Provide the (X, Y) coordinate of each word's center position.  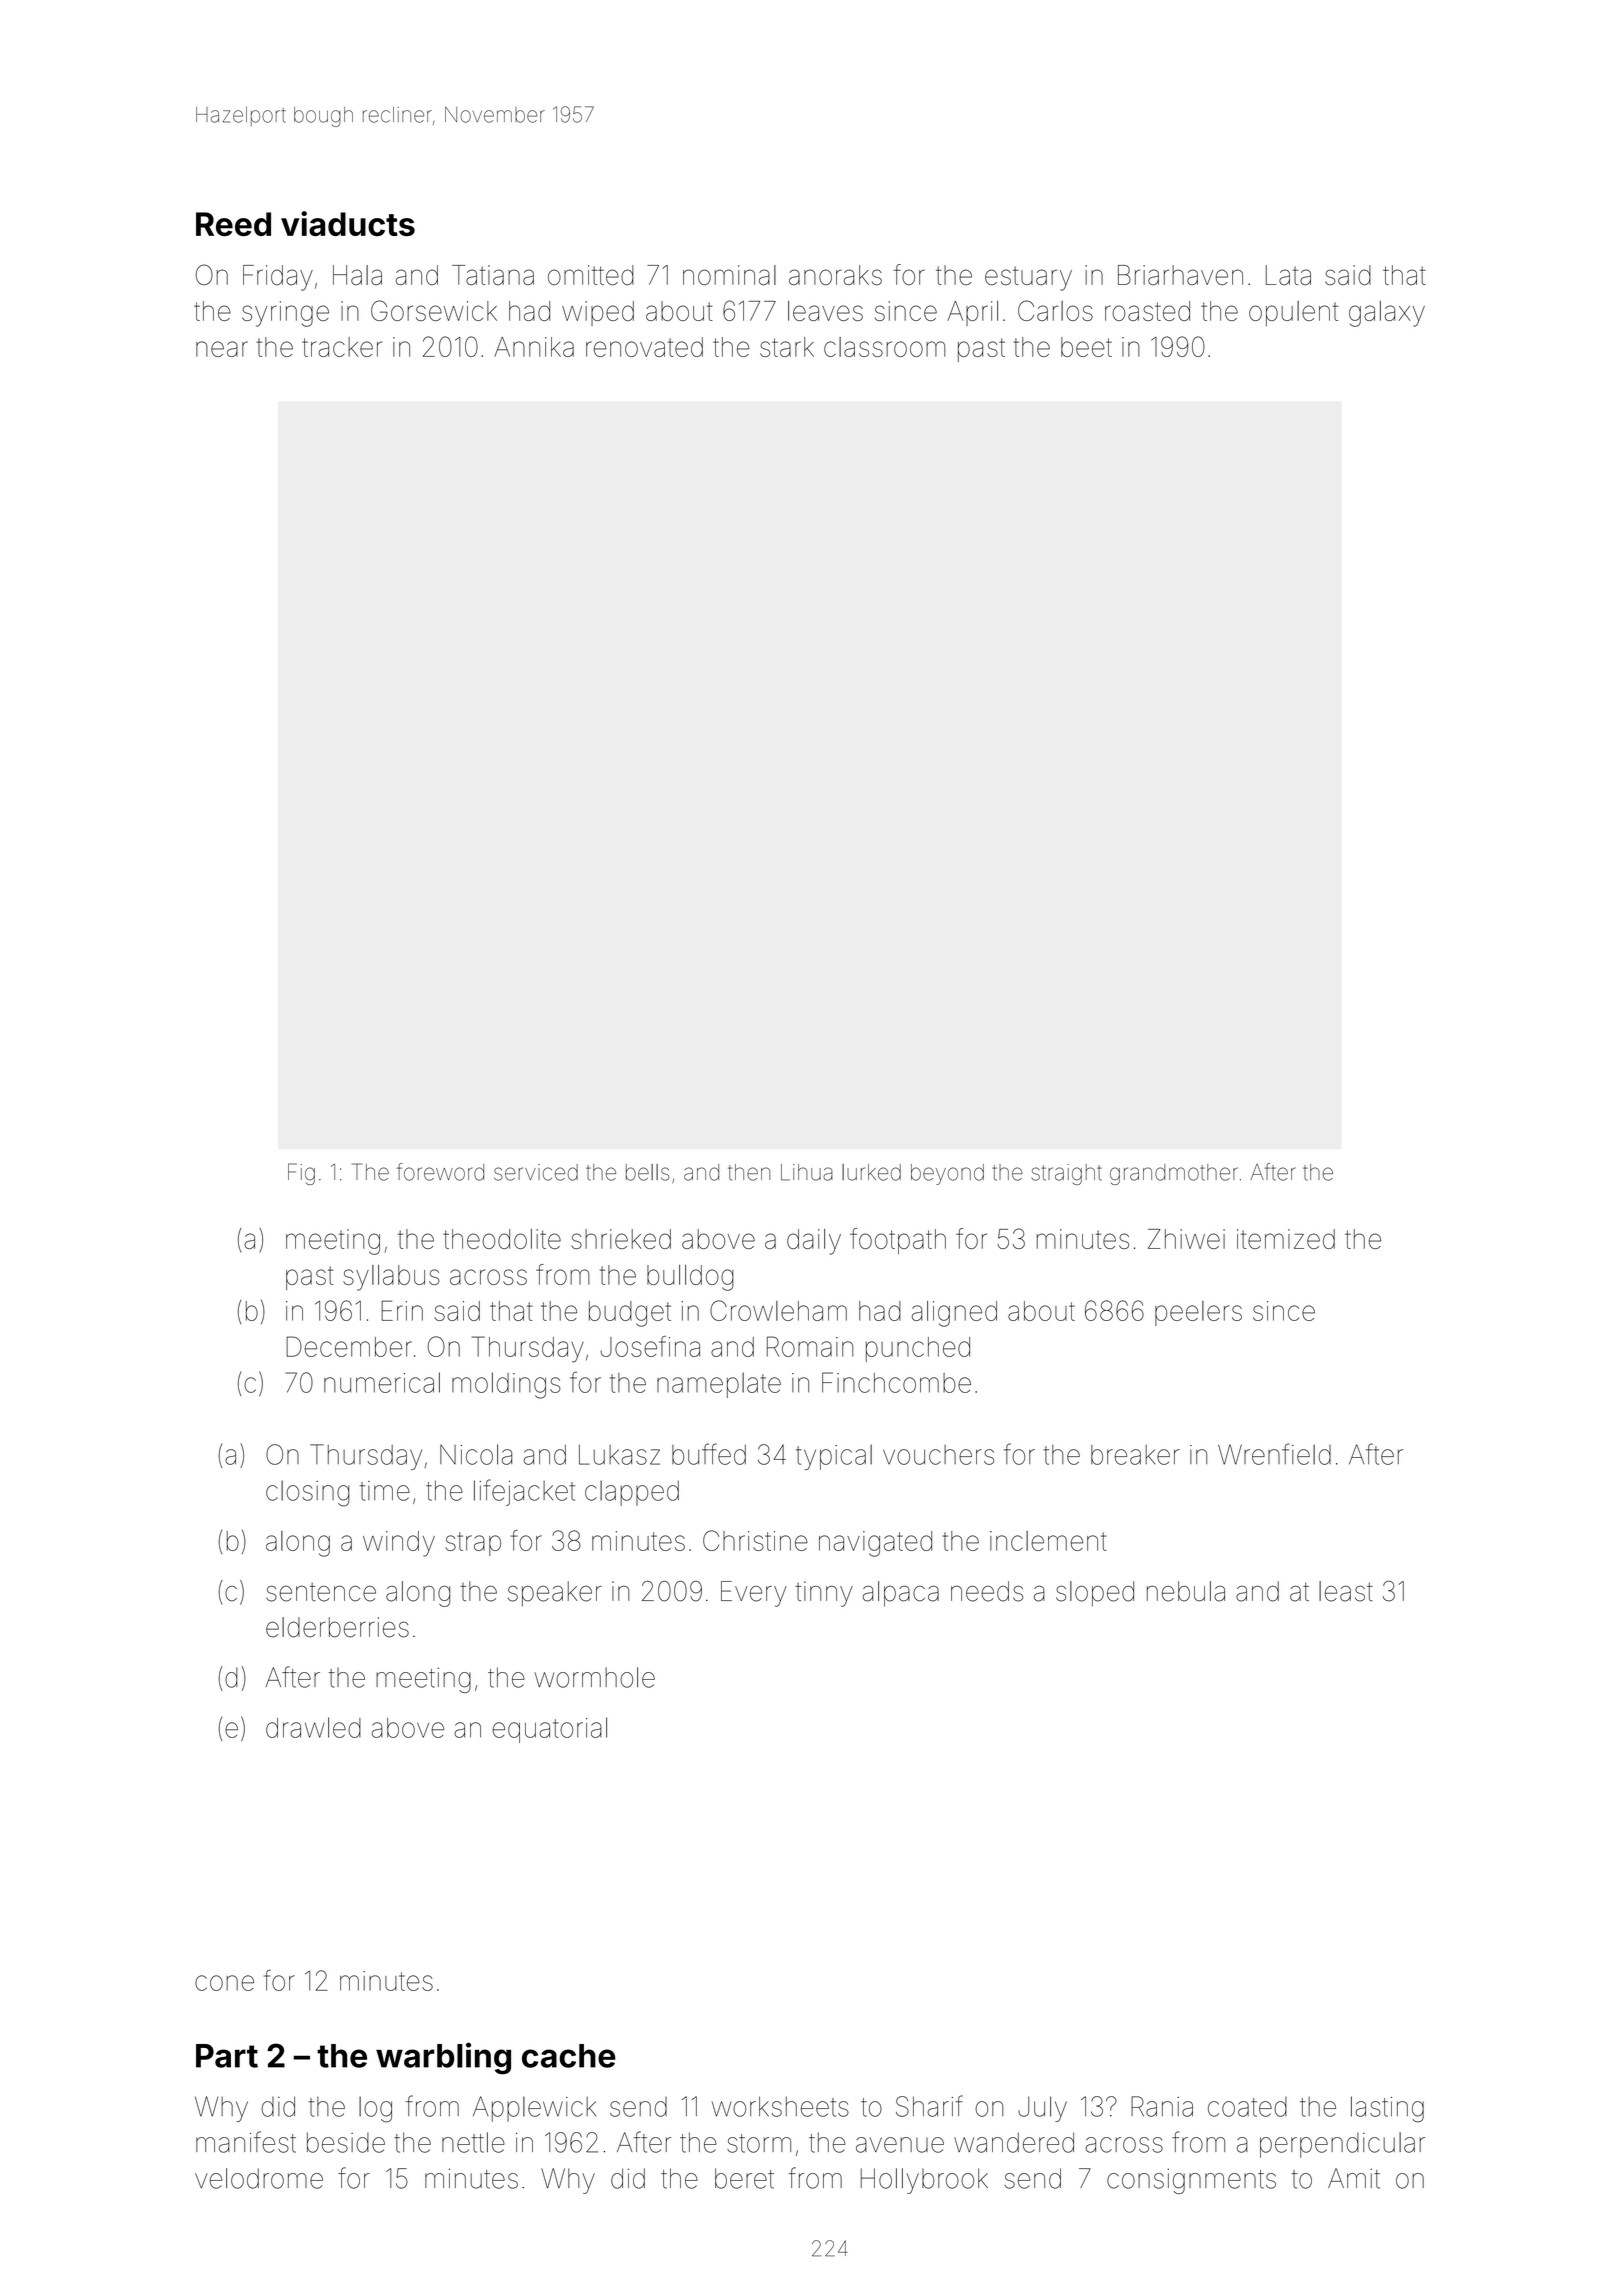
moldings (506, 1385)
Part (227, 2056)
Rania (1162, 2106)
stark (787, 347)
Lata (1288, 275)
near (222, 349)
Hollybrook (924, 2181)
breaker (1135, 1455)
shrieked (621, 1239)
